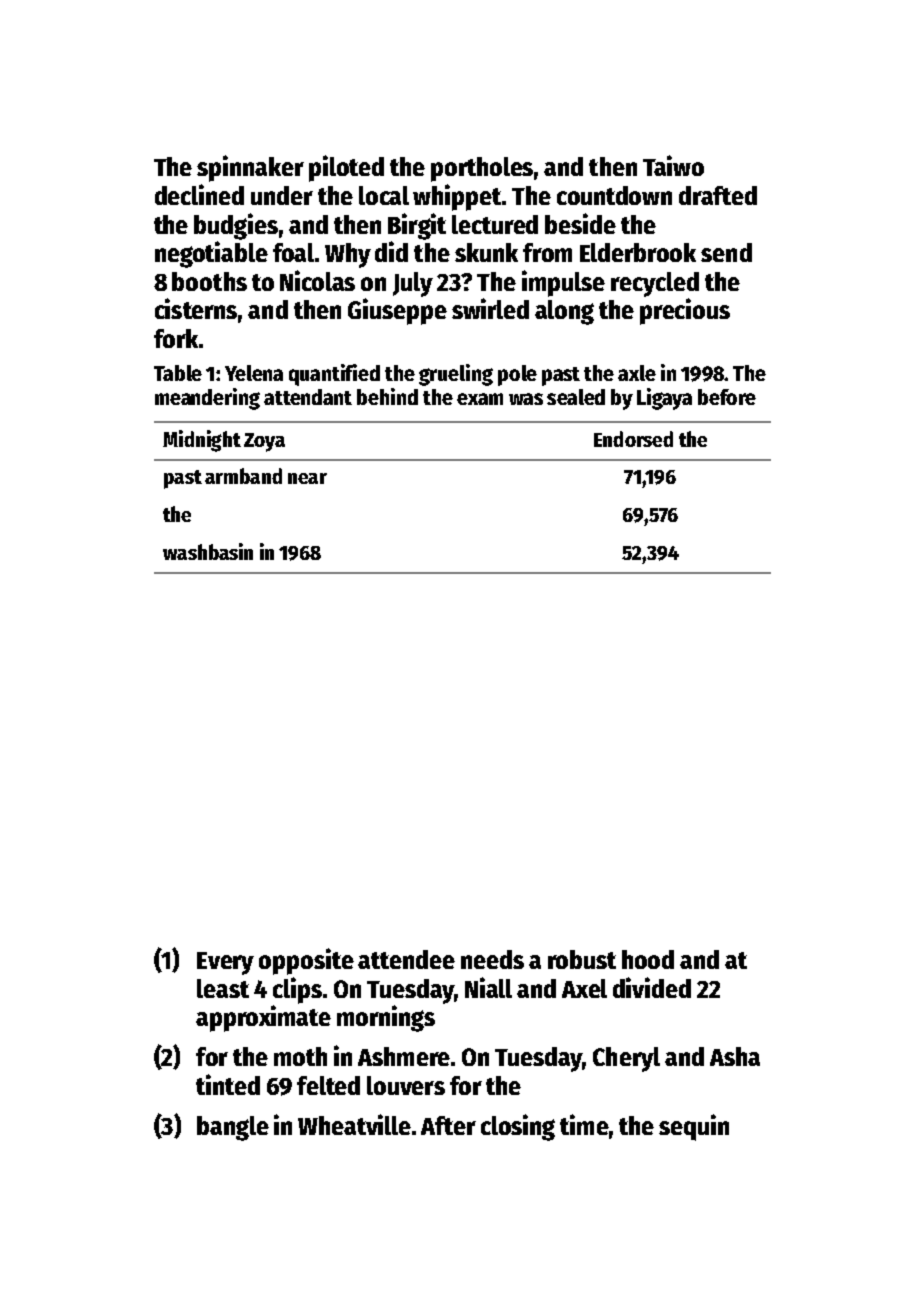 This image has width=924, height=1311. What do you see at coordinates (648, 959) in the image?
I see `hood` at bounding box center [648, 959].
